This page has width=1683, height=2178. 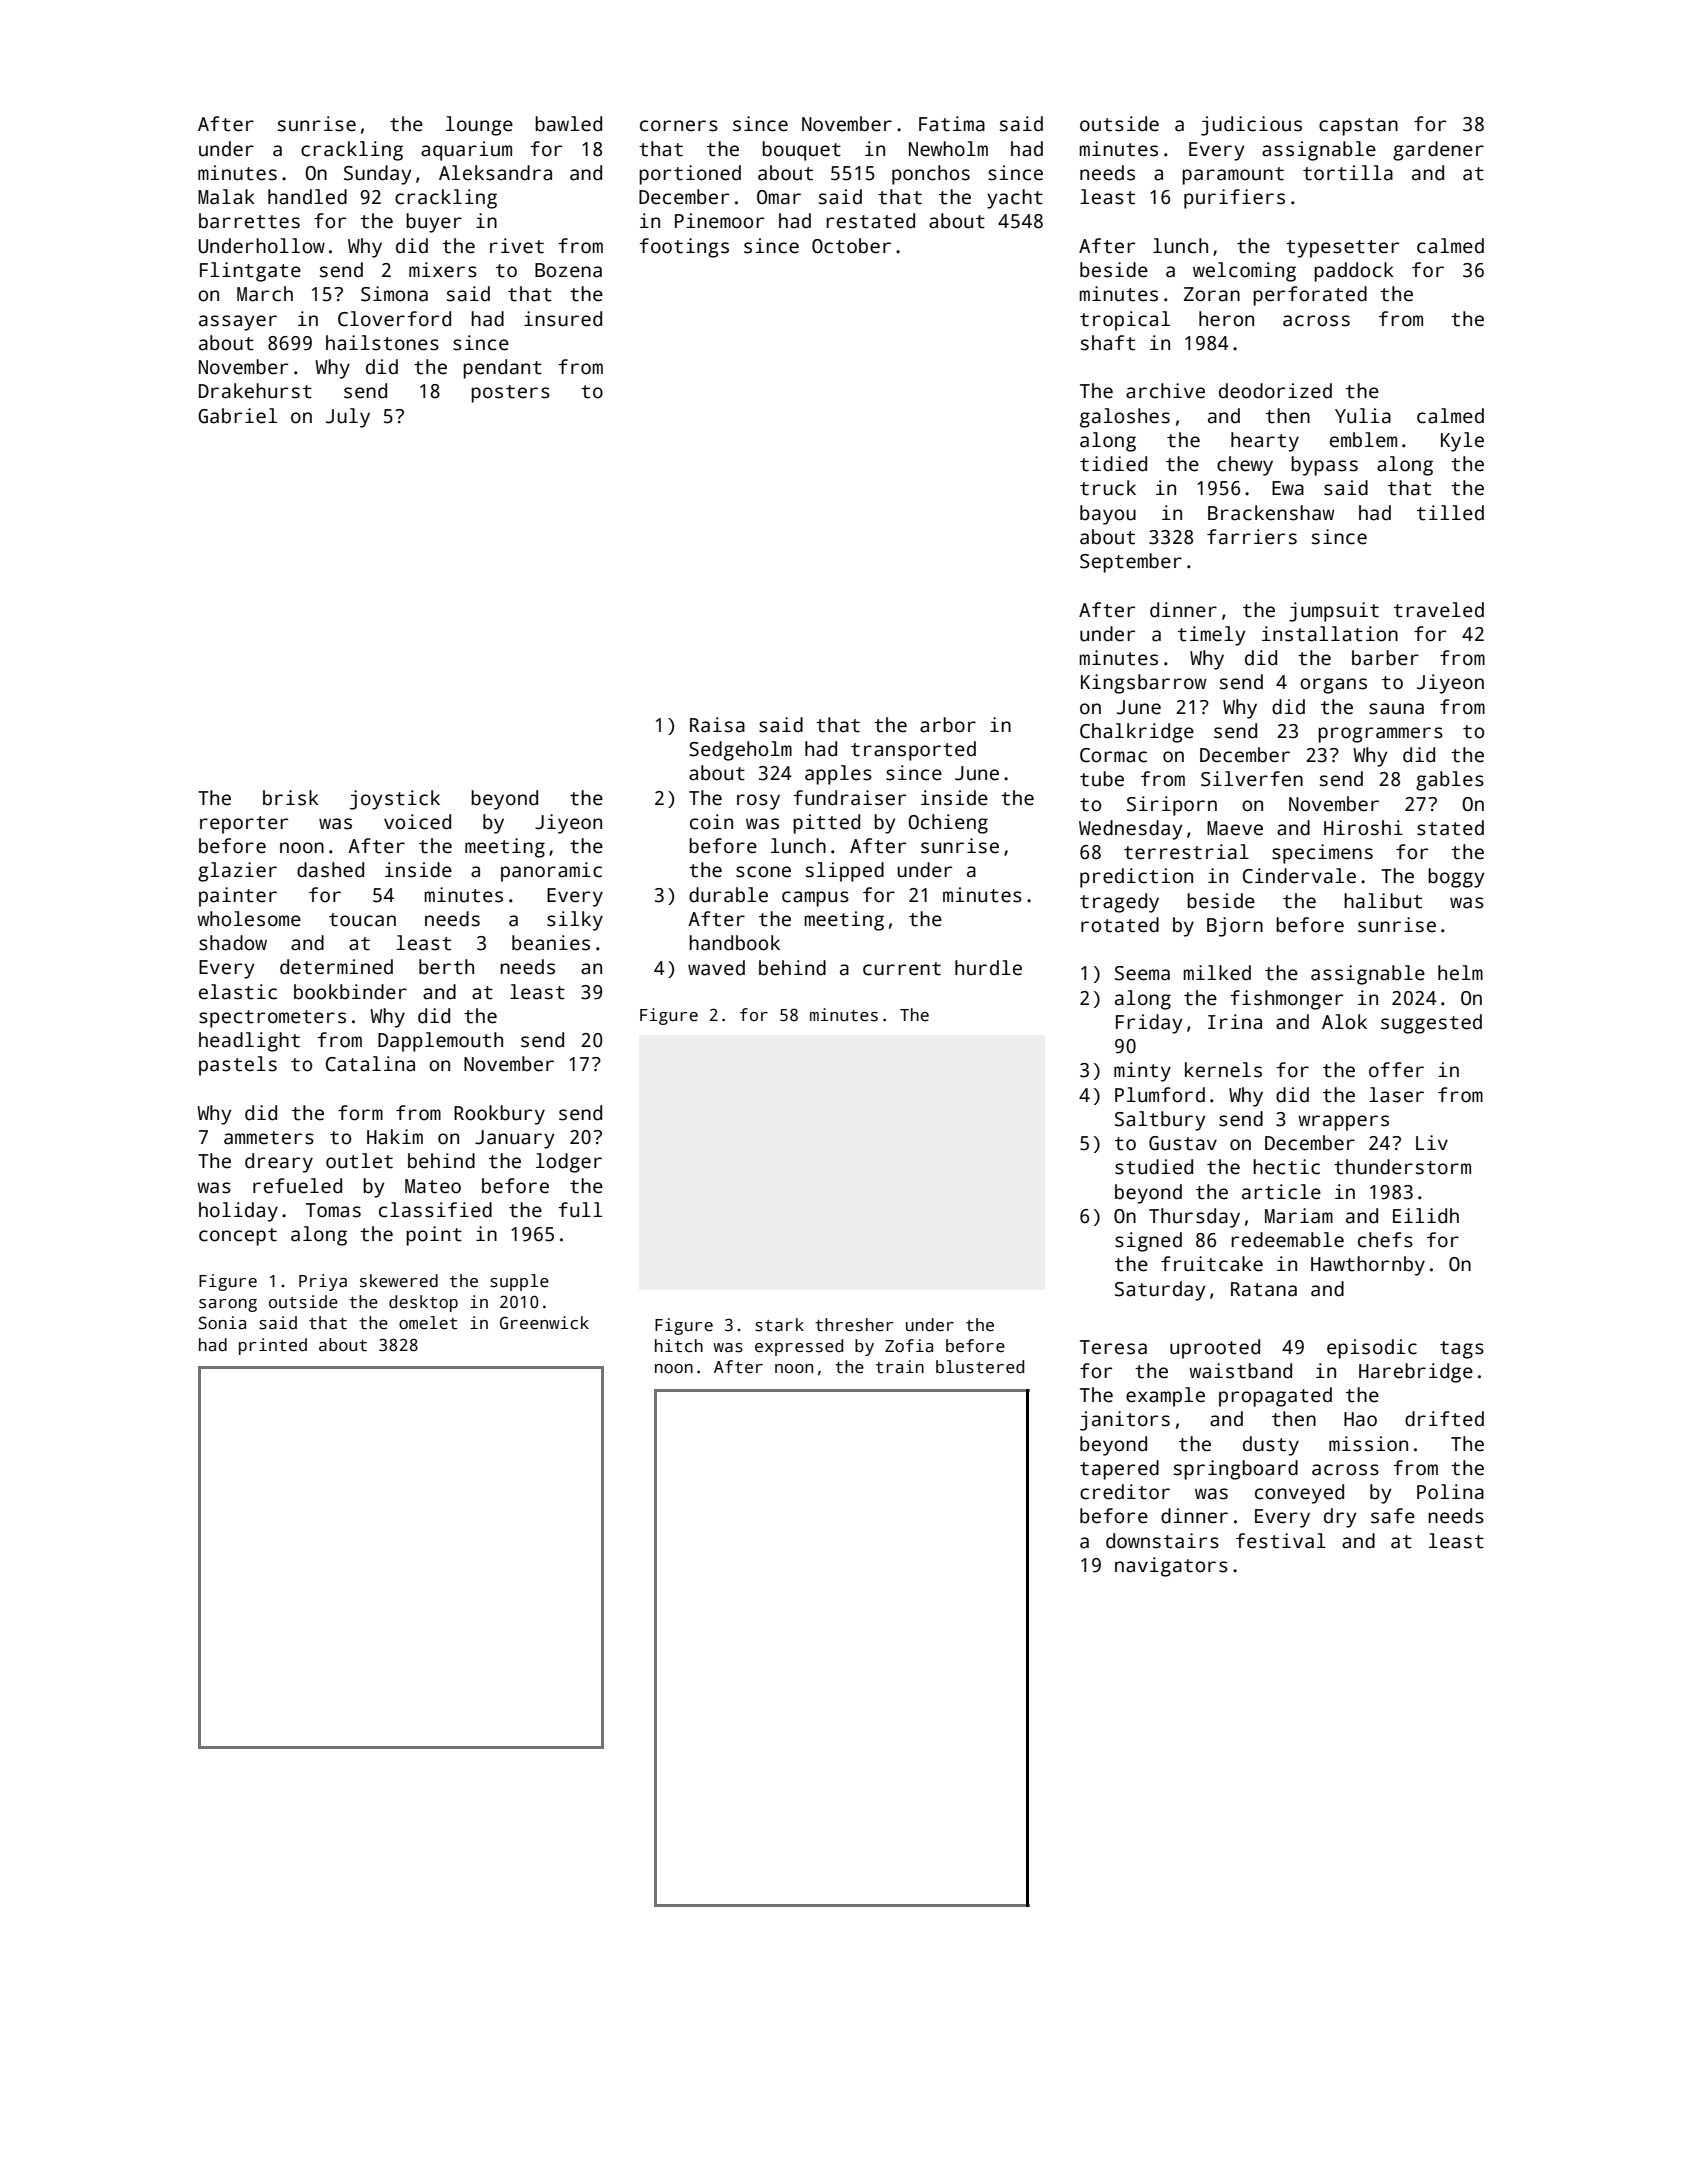 I want to click on typesetter, so click(x=1342, y=249).
